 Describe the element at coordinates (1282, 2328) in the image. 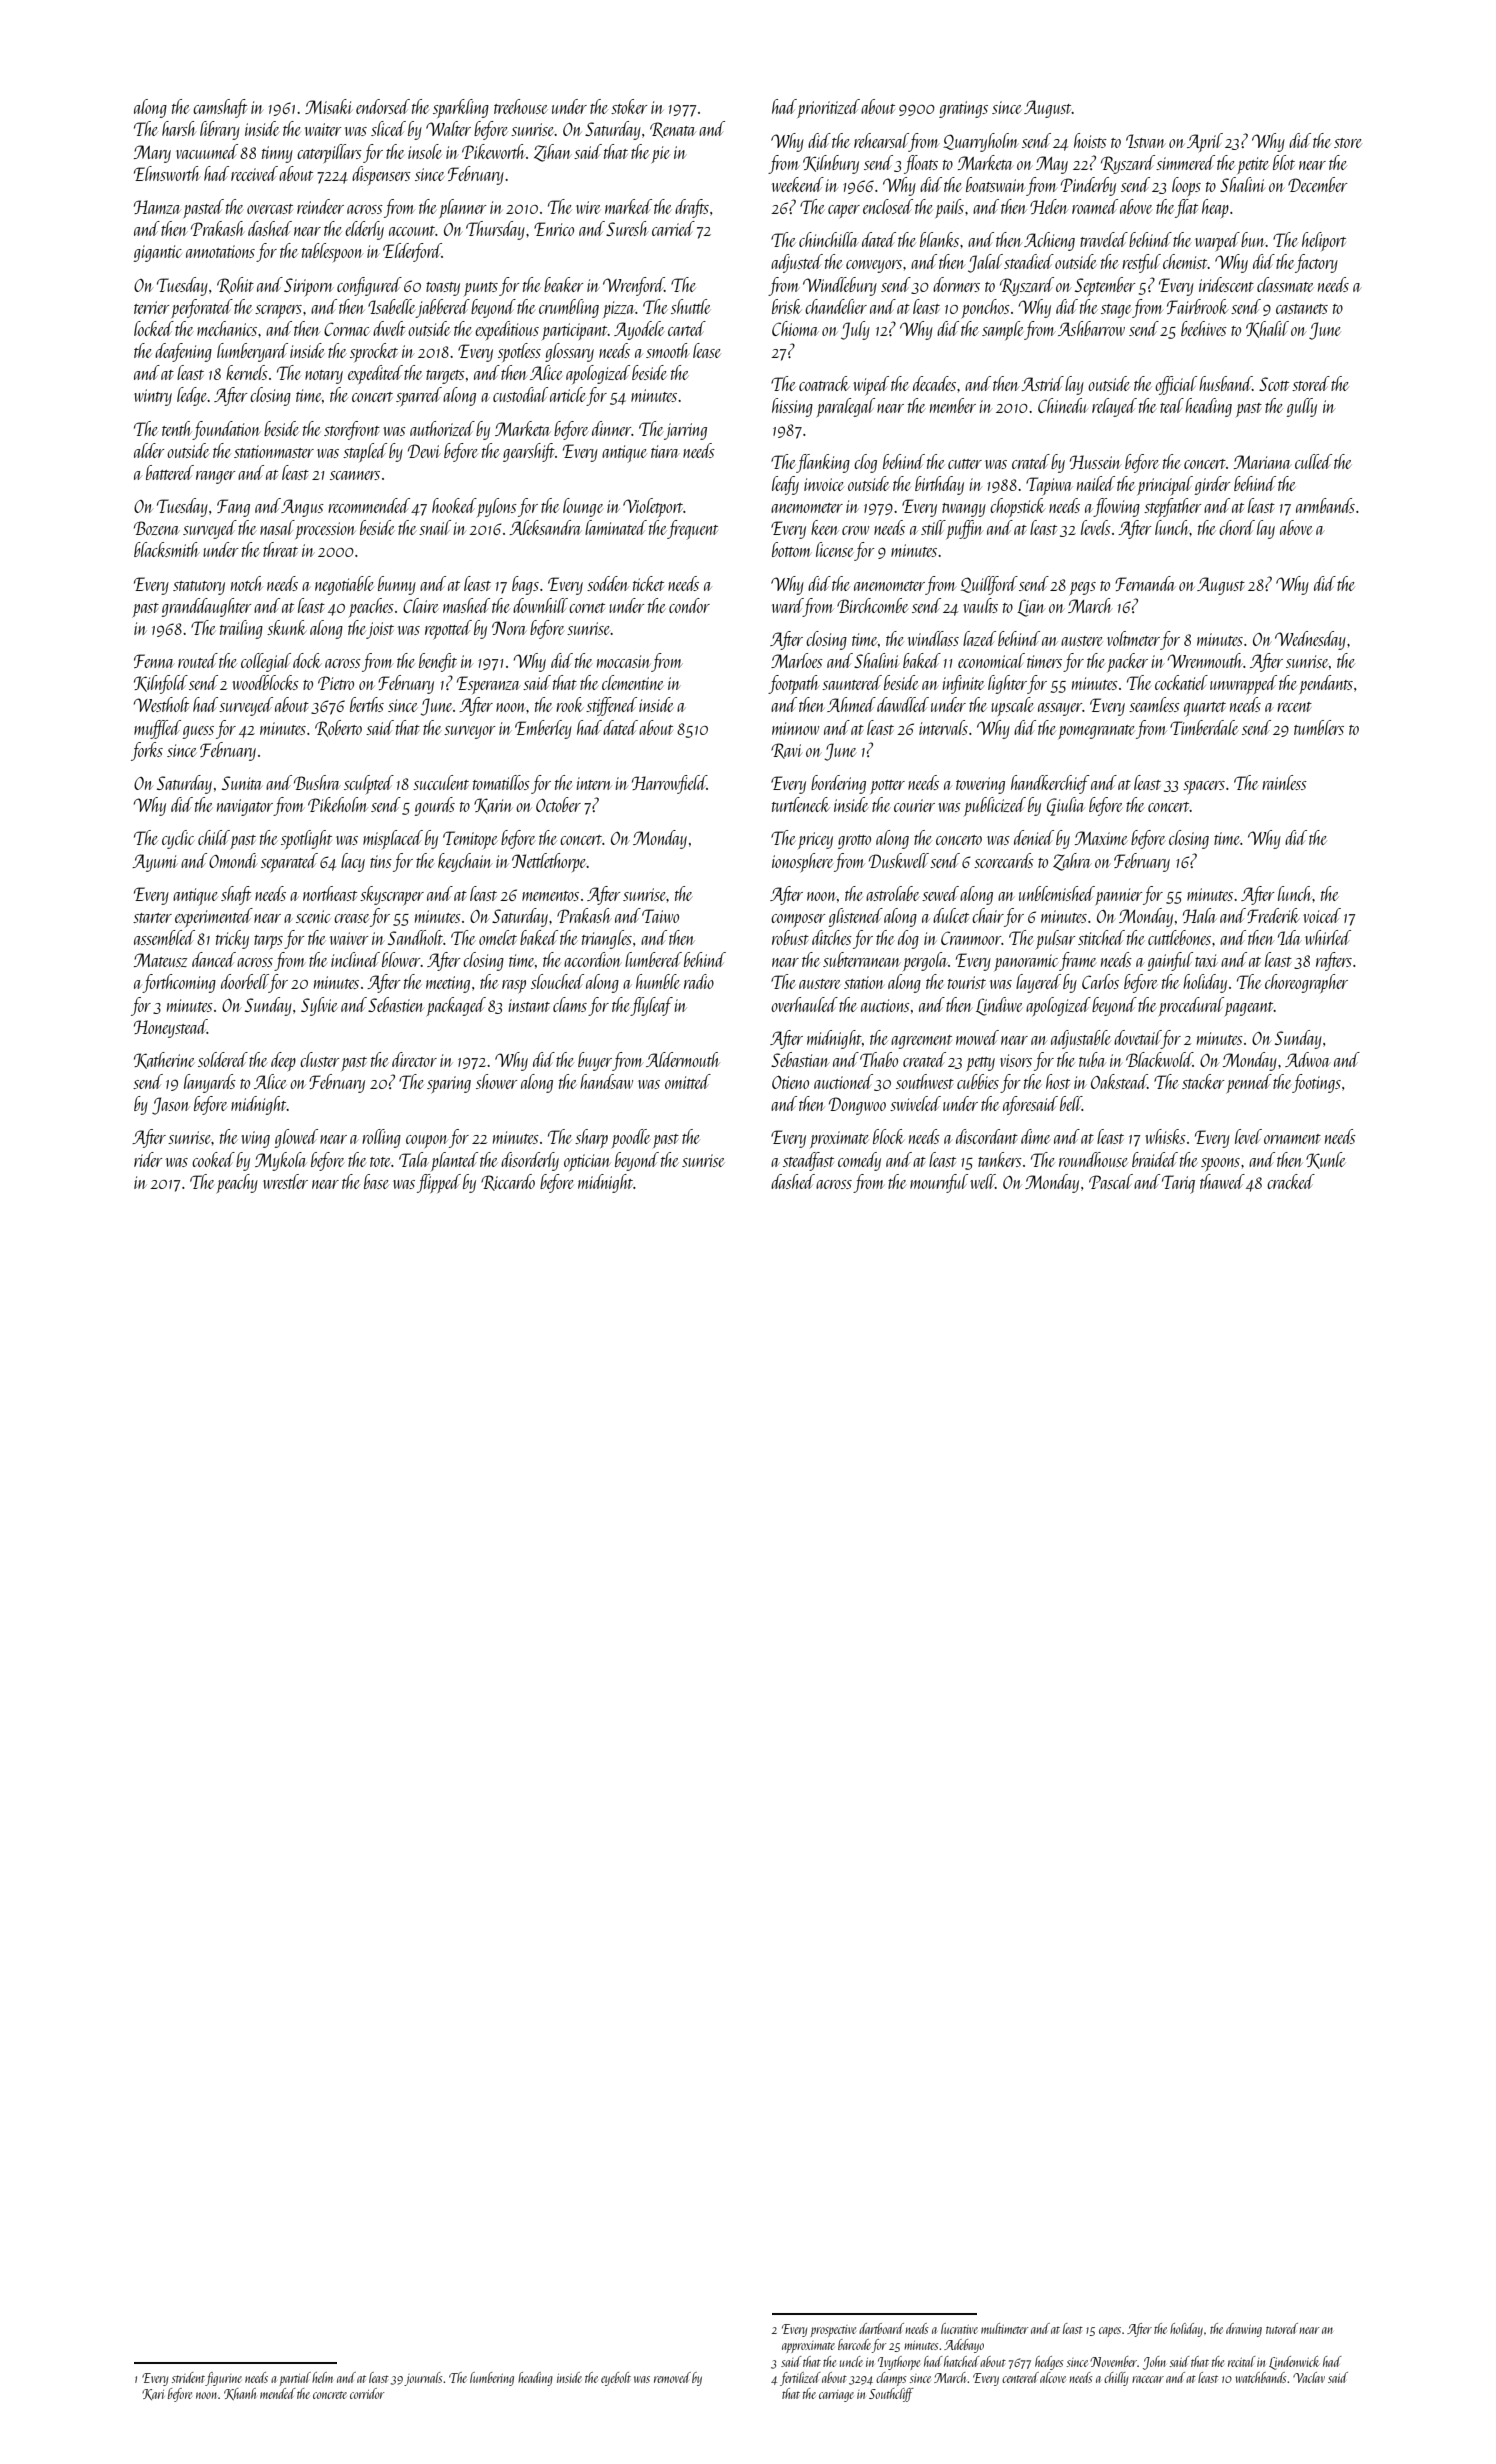

I see `tutored` at that location.
